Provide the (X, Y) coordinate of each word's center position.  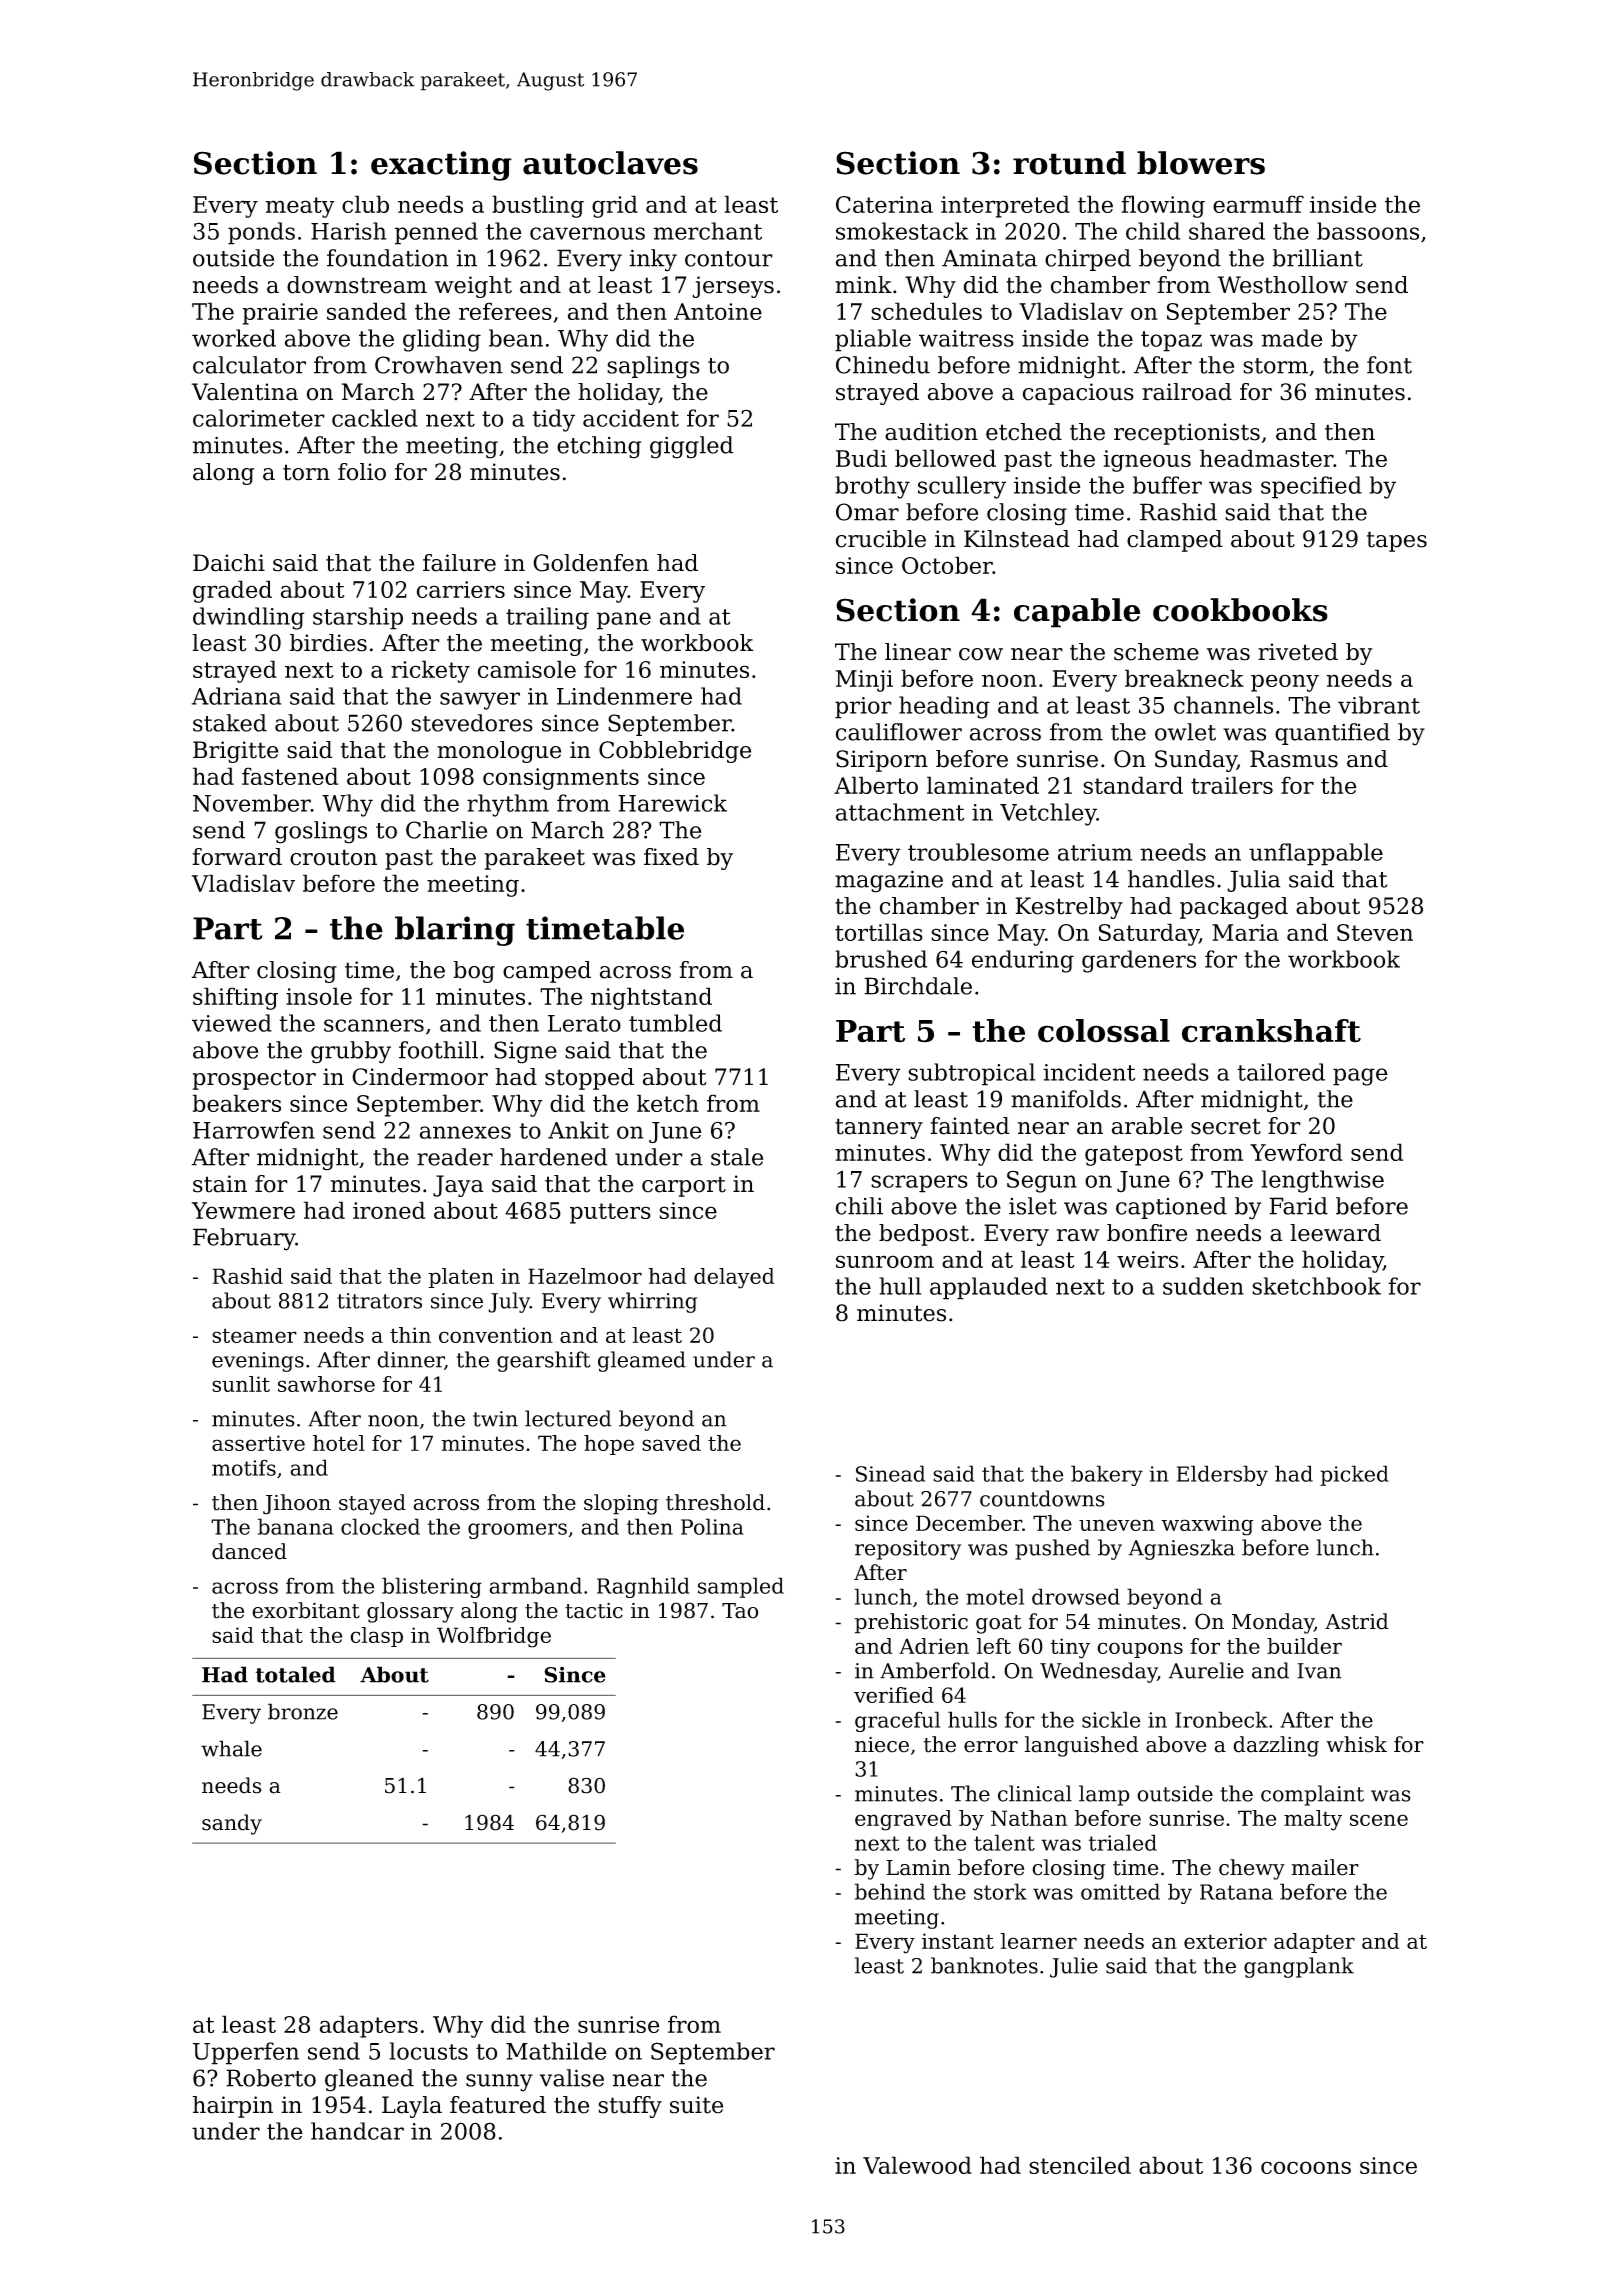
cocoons (1306, 2167)
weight (473, 287)
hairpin (232, 2107)
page (1360, 1077)
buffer (1167, 485)
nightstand (651, 998)
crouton (333, 857)
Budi (861, 458)
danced (249, 1551)
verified (894, 1695)
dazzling (1276, 1746)
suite (696, 2105)
